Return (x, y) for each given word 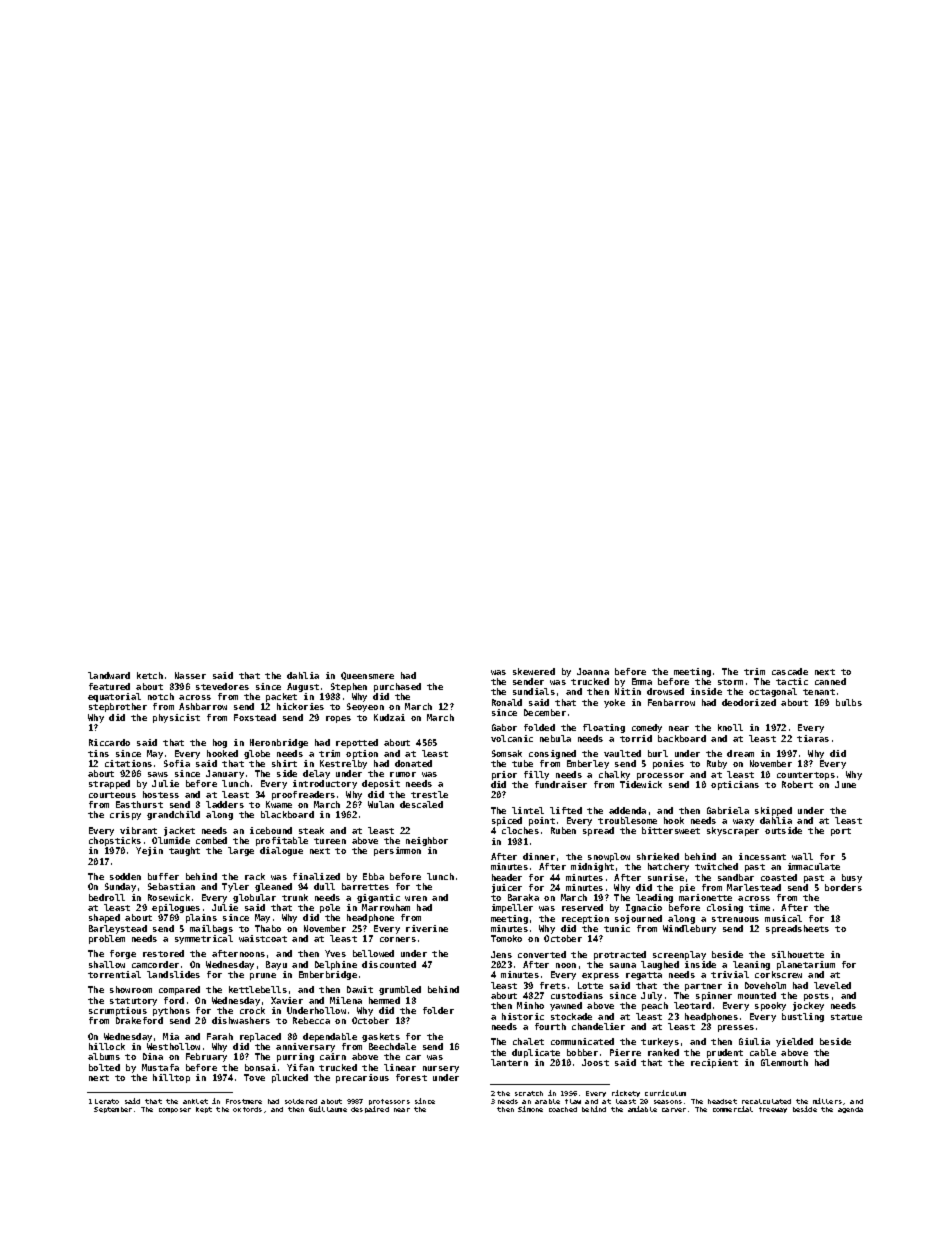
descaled (421, 804)
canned (830, 681)
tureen (330, 841)
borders (843, 887)
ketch (150, 675)
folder (438, 1010)
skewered (534, 671)
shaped (104, 918)
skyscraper (733, 831)
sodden (125, 876)
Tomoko (506, 938)
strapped (109, 784)
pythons (171, 1011)
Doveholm (765, 985)
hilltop (171, 1078)
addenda (627, 810)
